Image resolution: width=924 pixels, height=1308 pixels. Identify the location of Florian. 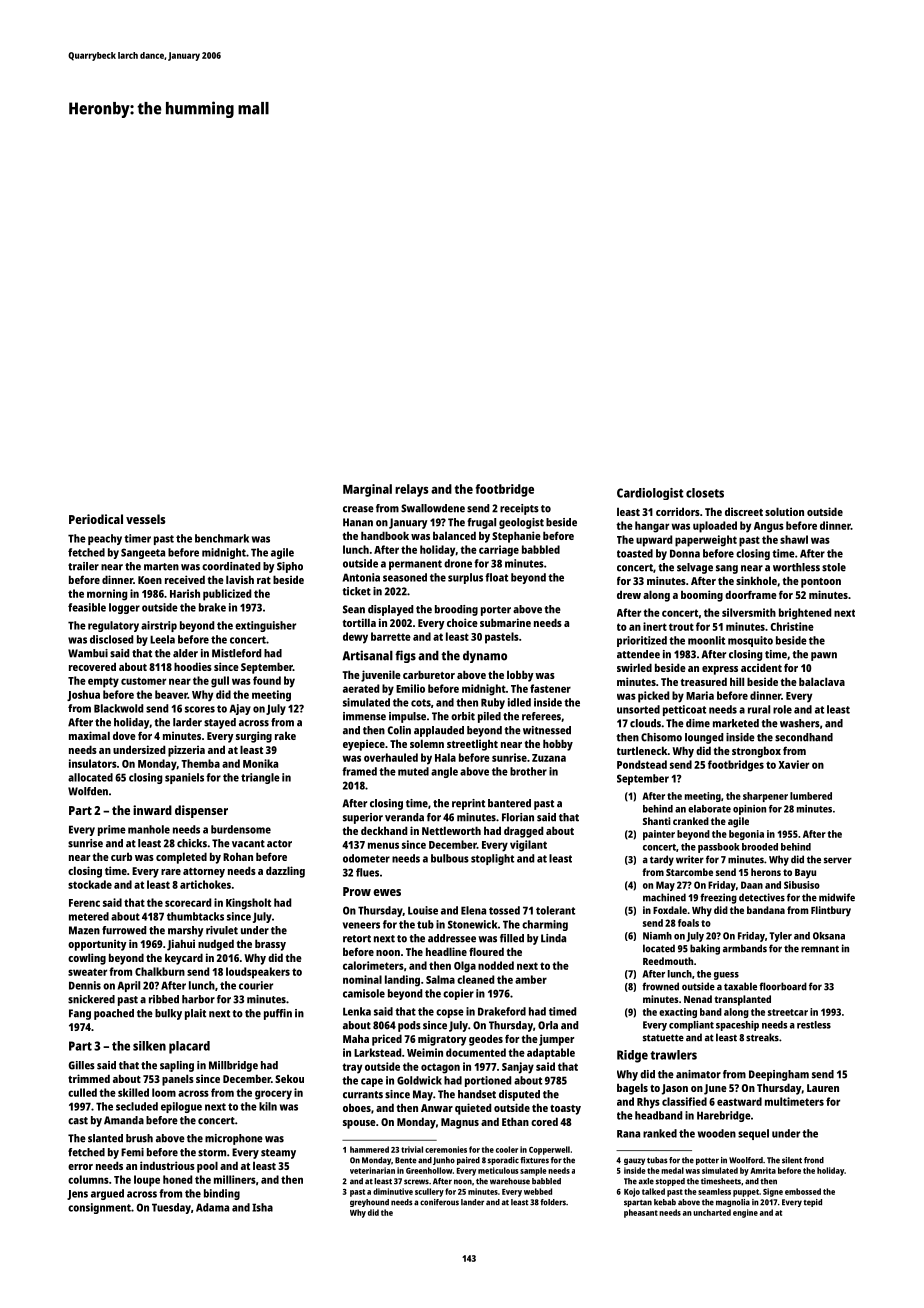
(518, 817).
